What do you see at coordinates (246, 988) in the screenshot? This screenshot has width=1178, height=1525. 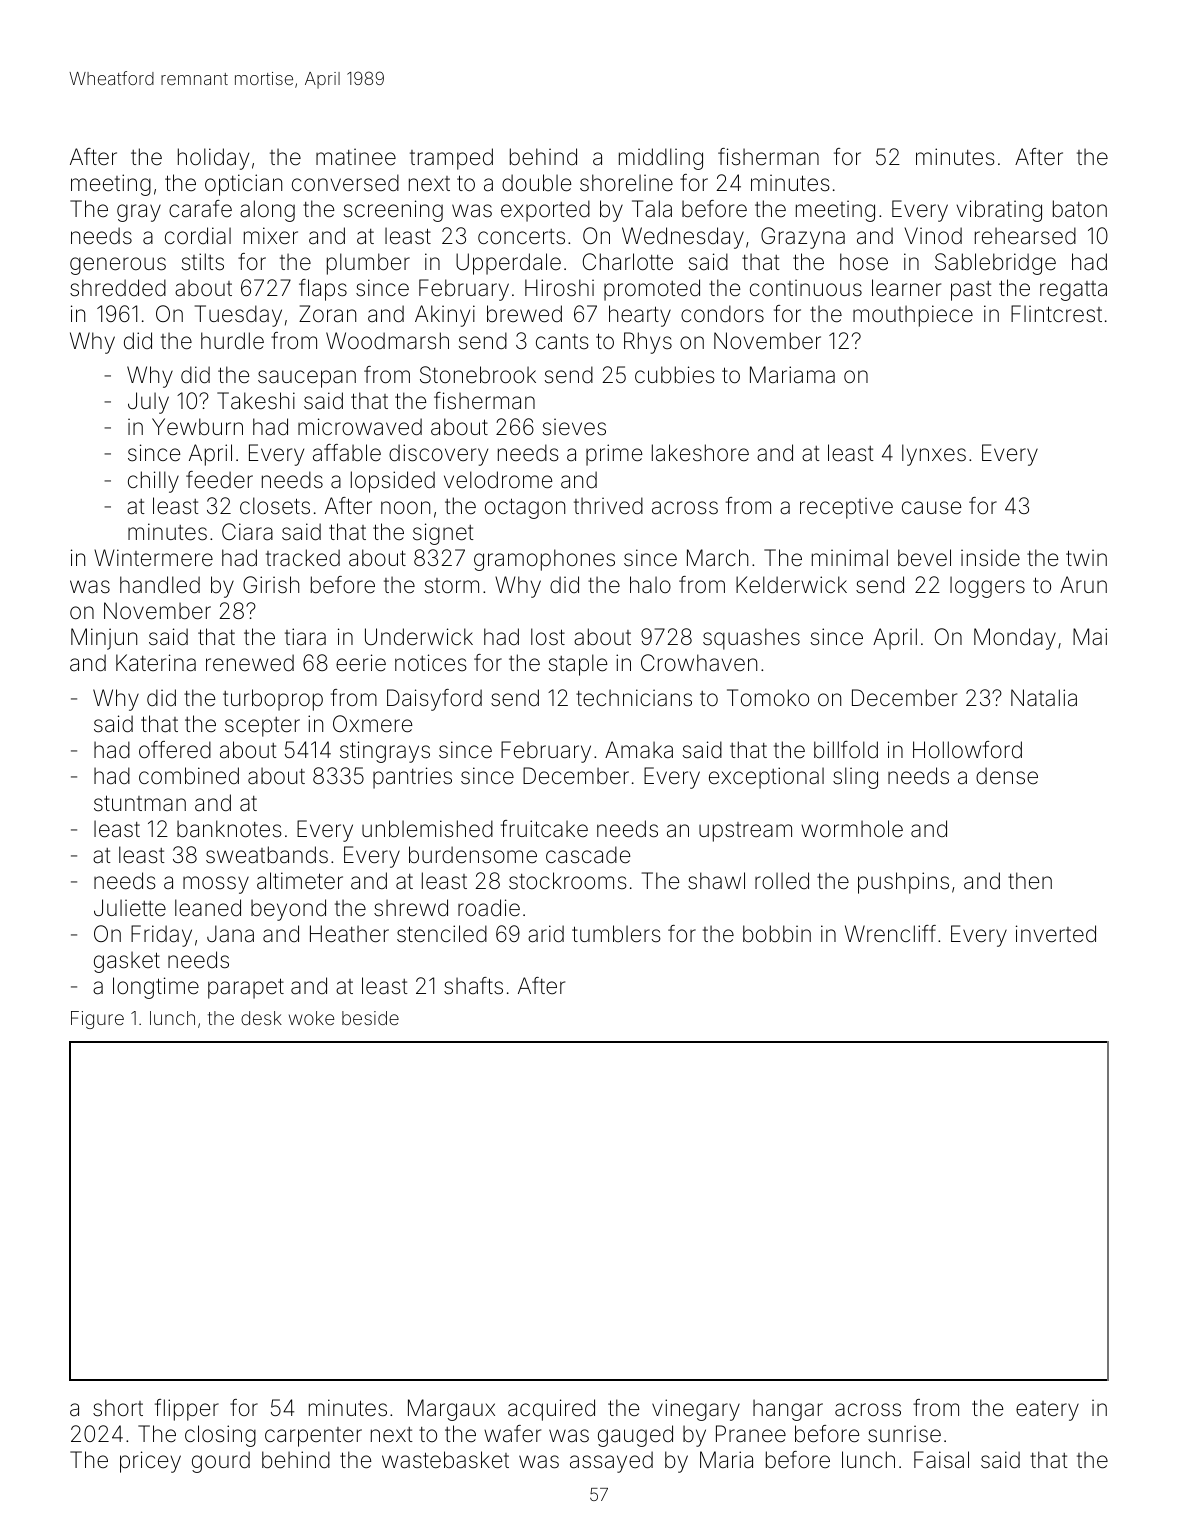 I see `parapet` at bounding box center [246, 988].
